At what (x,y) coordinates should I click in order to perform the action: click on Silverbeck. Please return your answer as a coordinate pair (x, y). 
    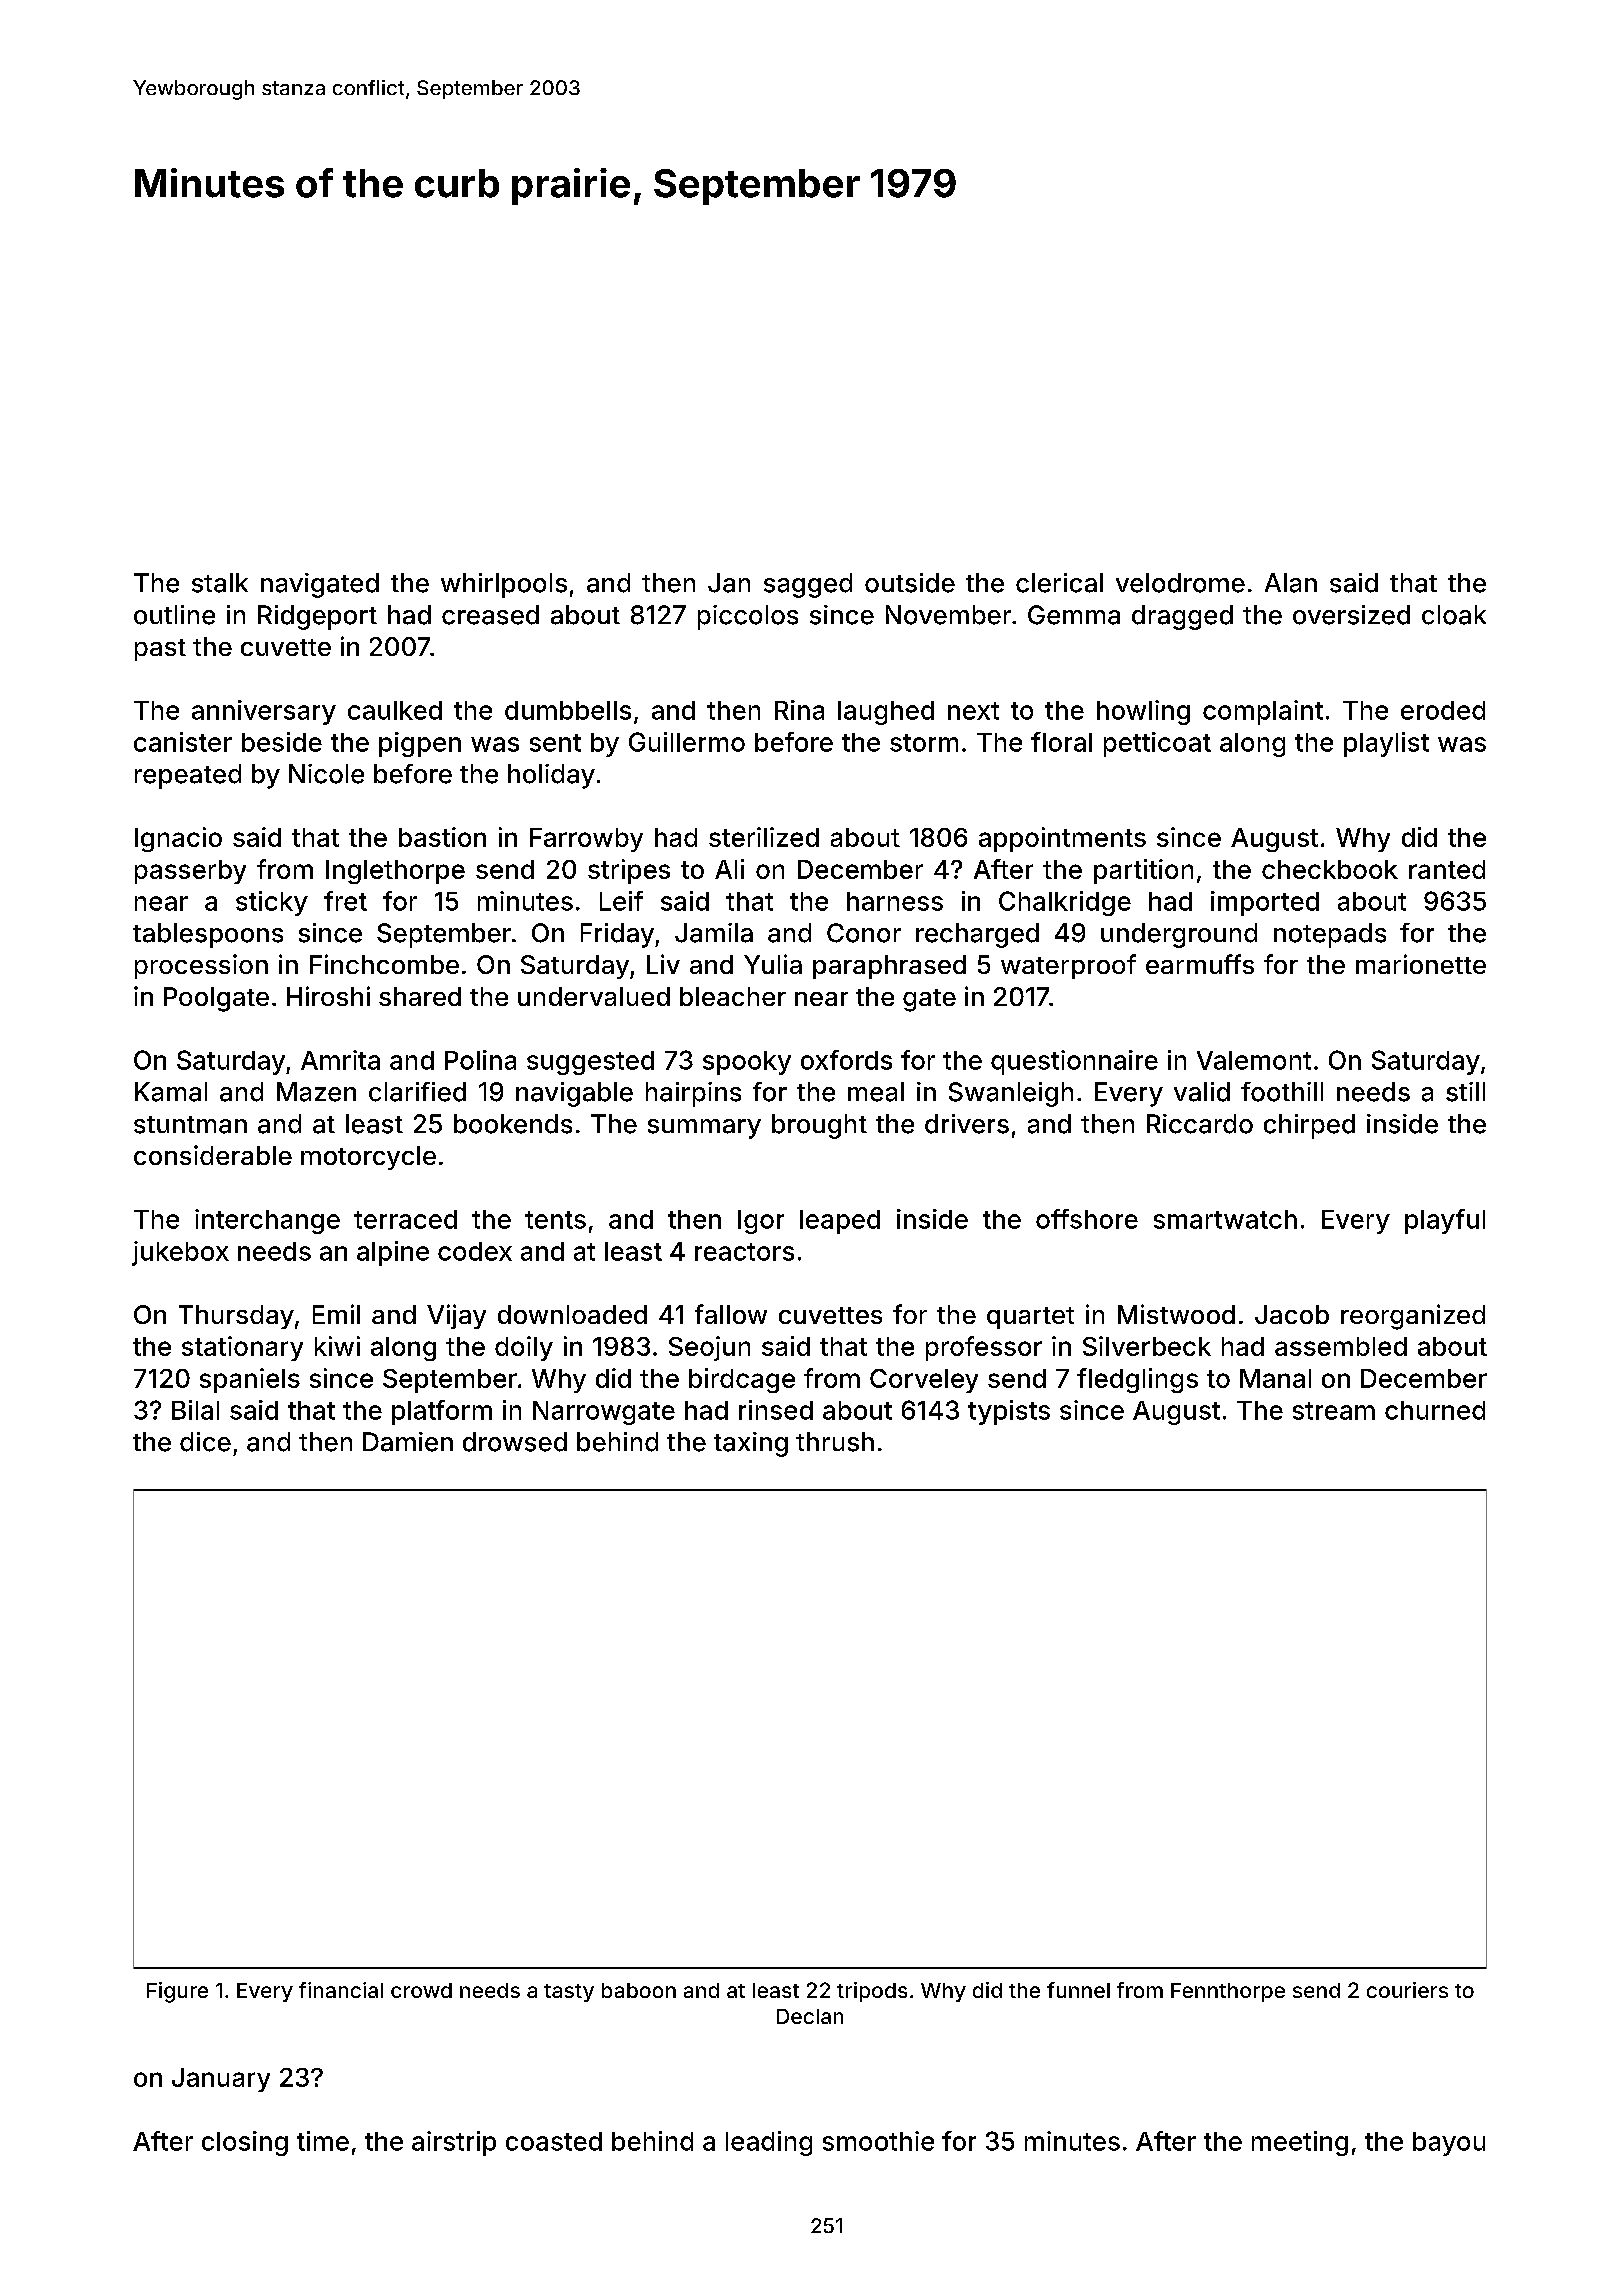
    Looking at the image, I should click on (1147, 1346).
